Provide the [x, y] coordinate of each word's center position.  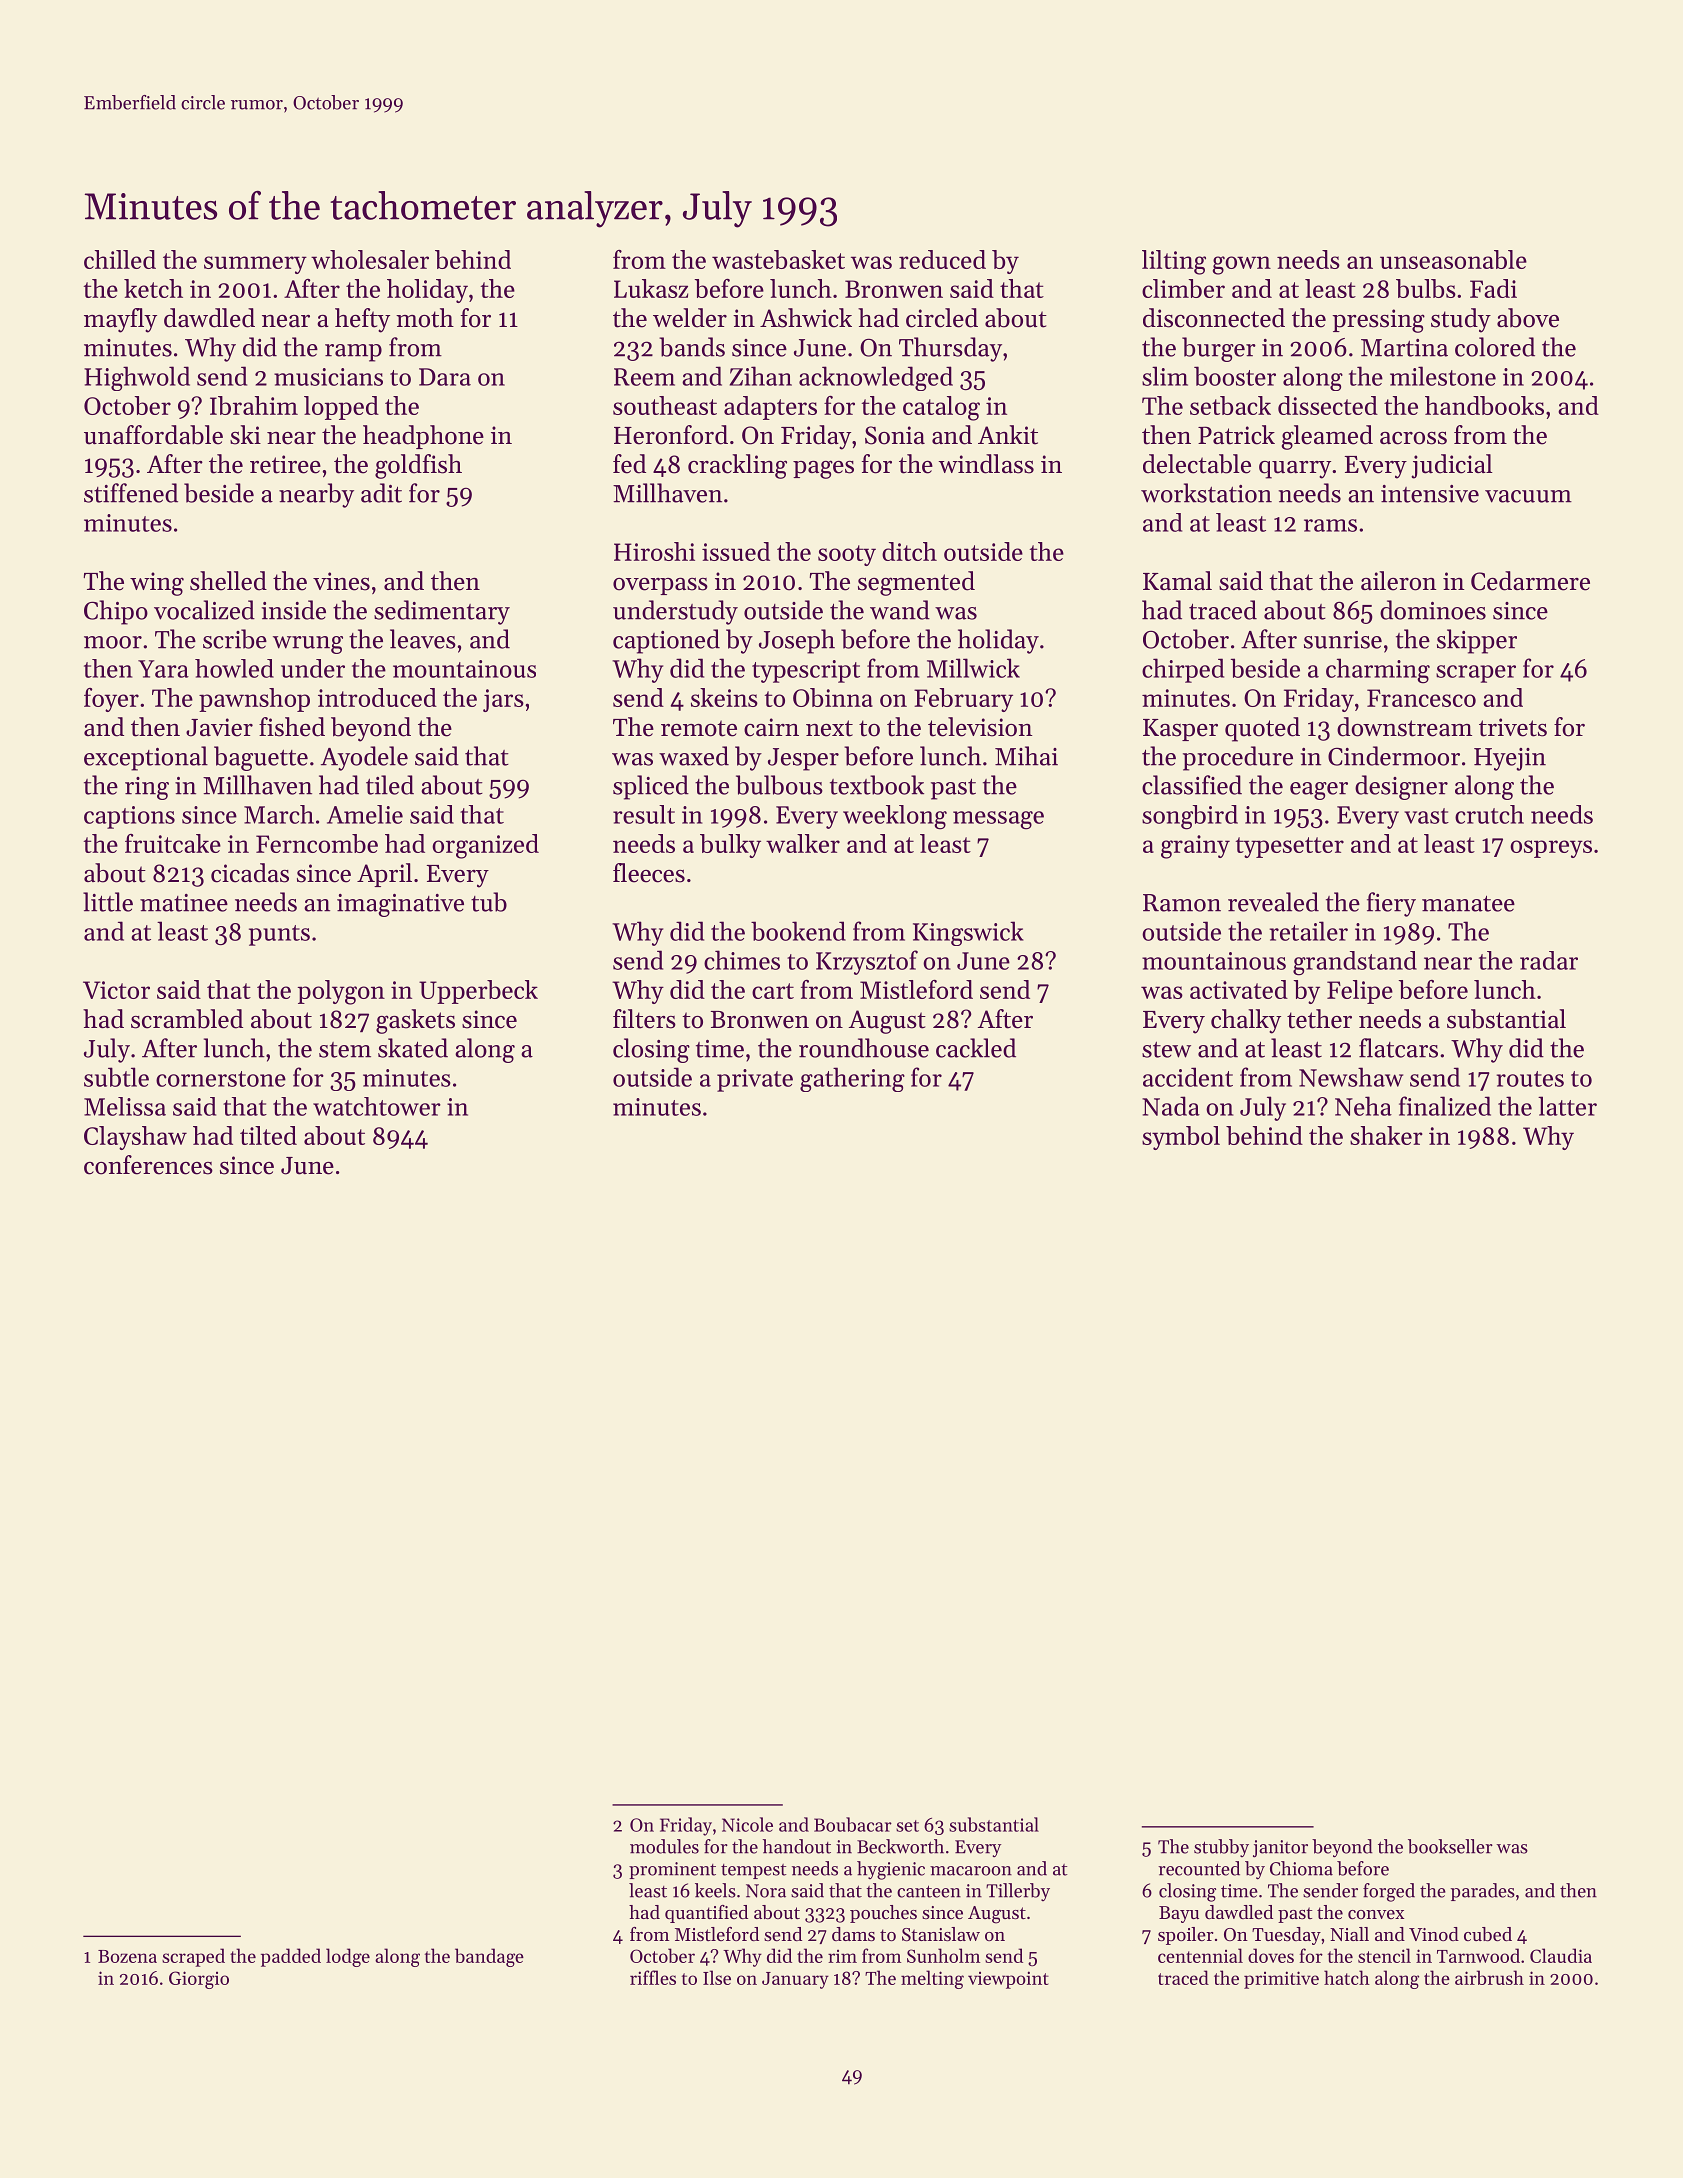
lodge [348, 1957]
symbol [1181, 1138]
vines [341, 581]
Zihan [761, 376]
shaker [1386, 1135]
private [755, 1080]
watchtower [377, 1106]
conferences [148, 1165]
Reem [644, 377]
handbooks [1484, 405]
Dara [445, 377]
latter [1567, 1106]
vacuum [1528, 496]
